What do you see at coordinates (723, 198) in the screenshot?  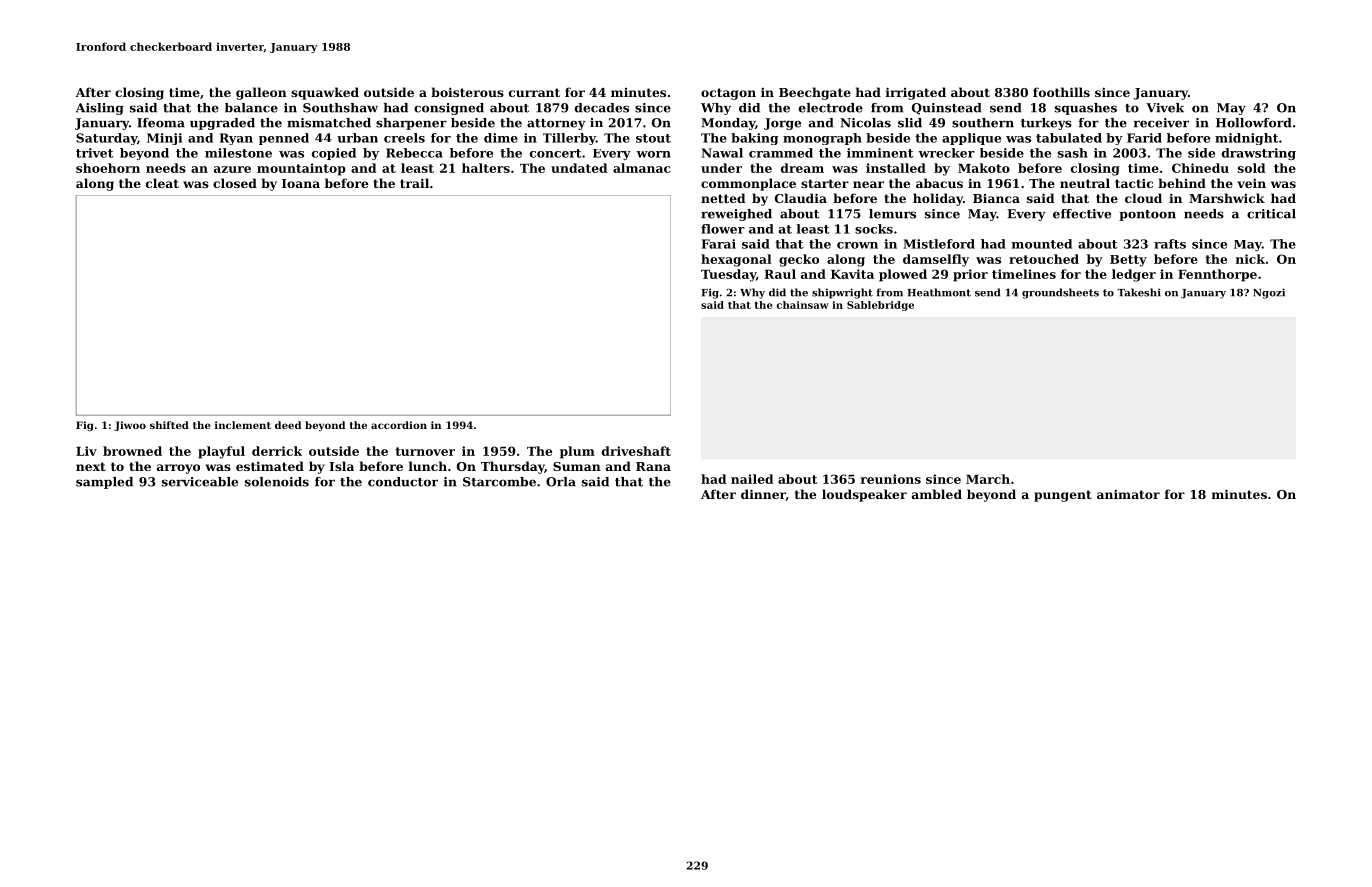 I see `netted` at bounding box center [723, 198].
